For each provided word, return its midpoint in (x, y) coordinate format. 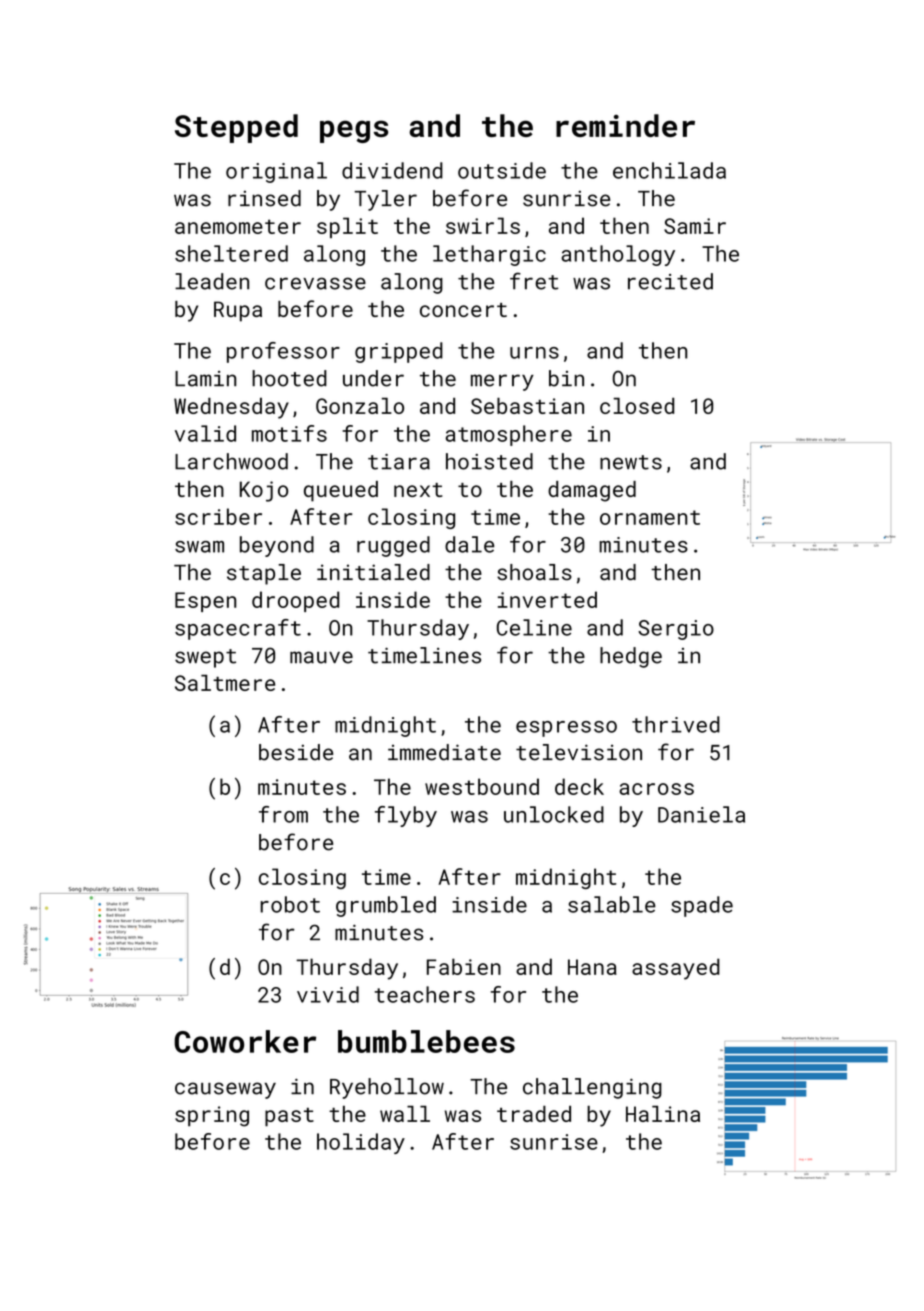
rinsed (264, 198)
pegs (354, 131)
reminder (625, 125)
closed (637, 405)
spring (212, 1116)
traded (534, 1113)
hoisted (489, 461)
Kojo (264, 491)
